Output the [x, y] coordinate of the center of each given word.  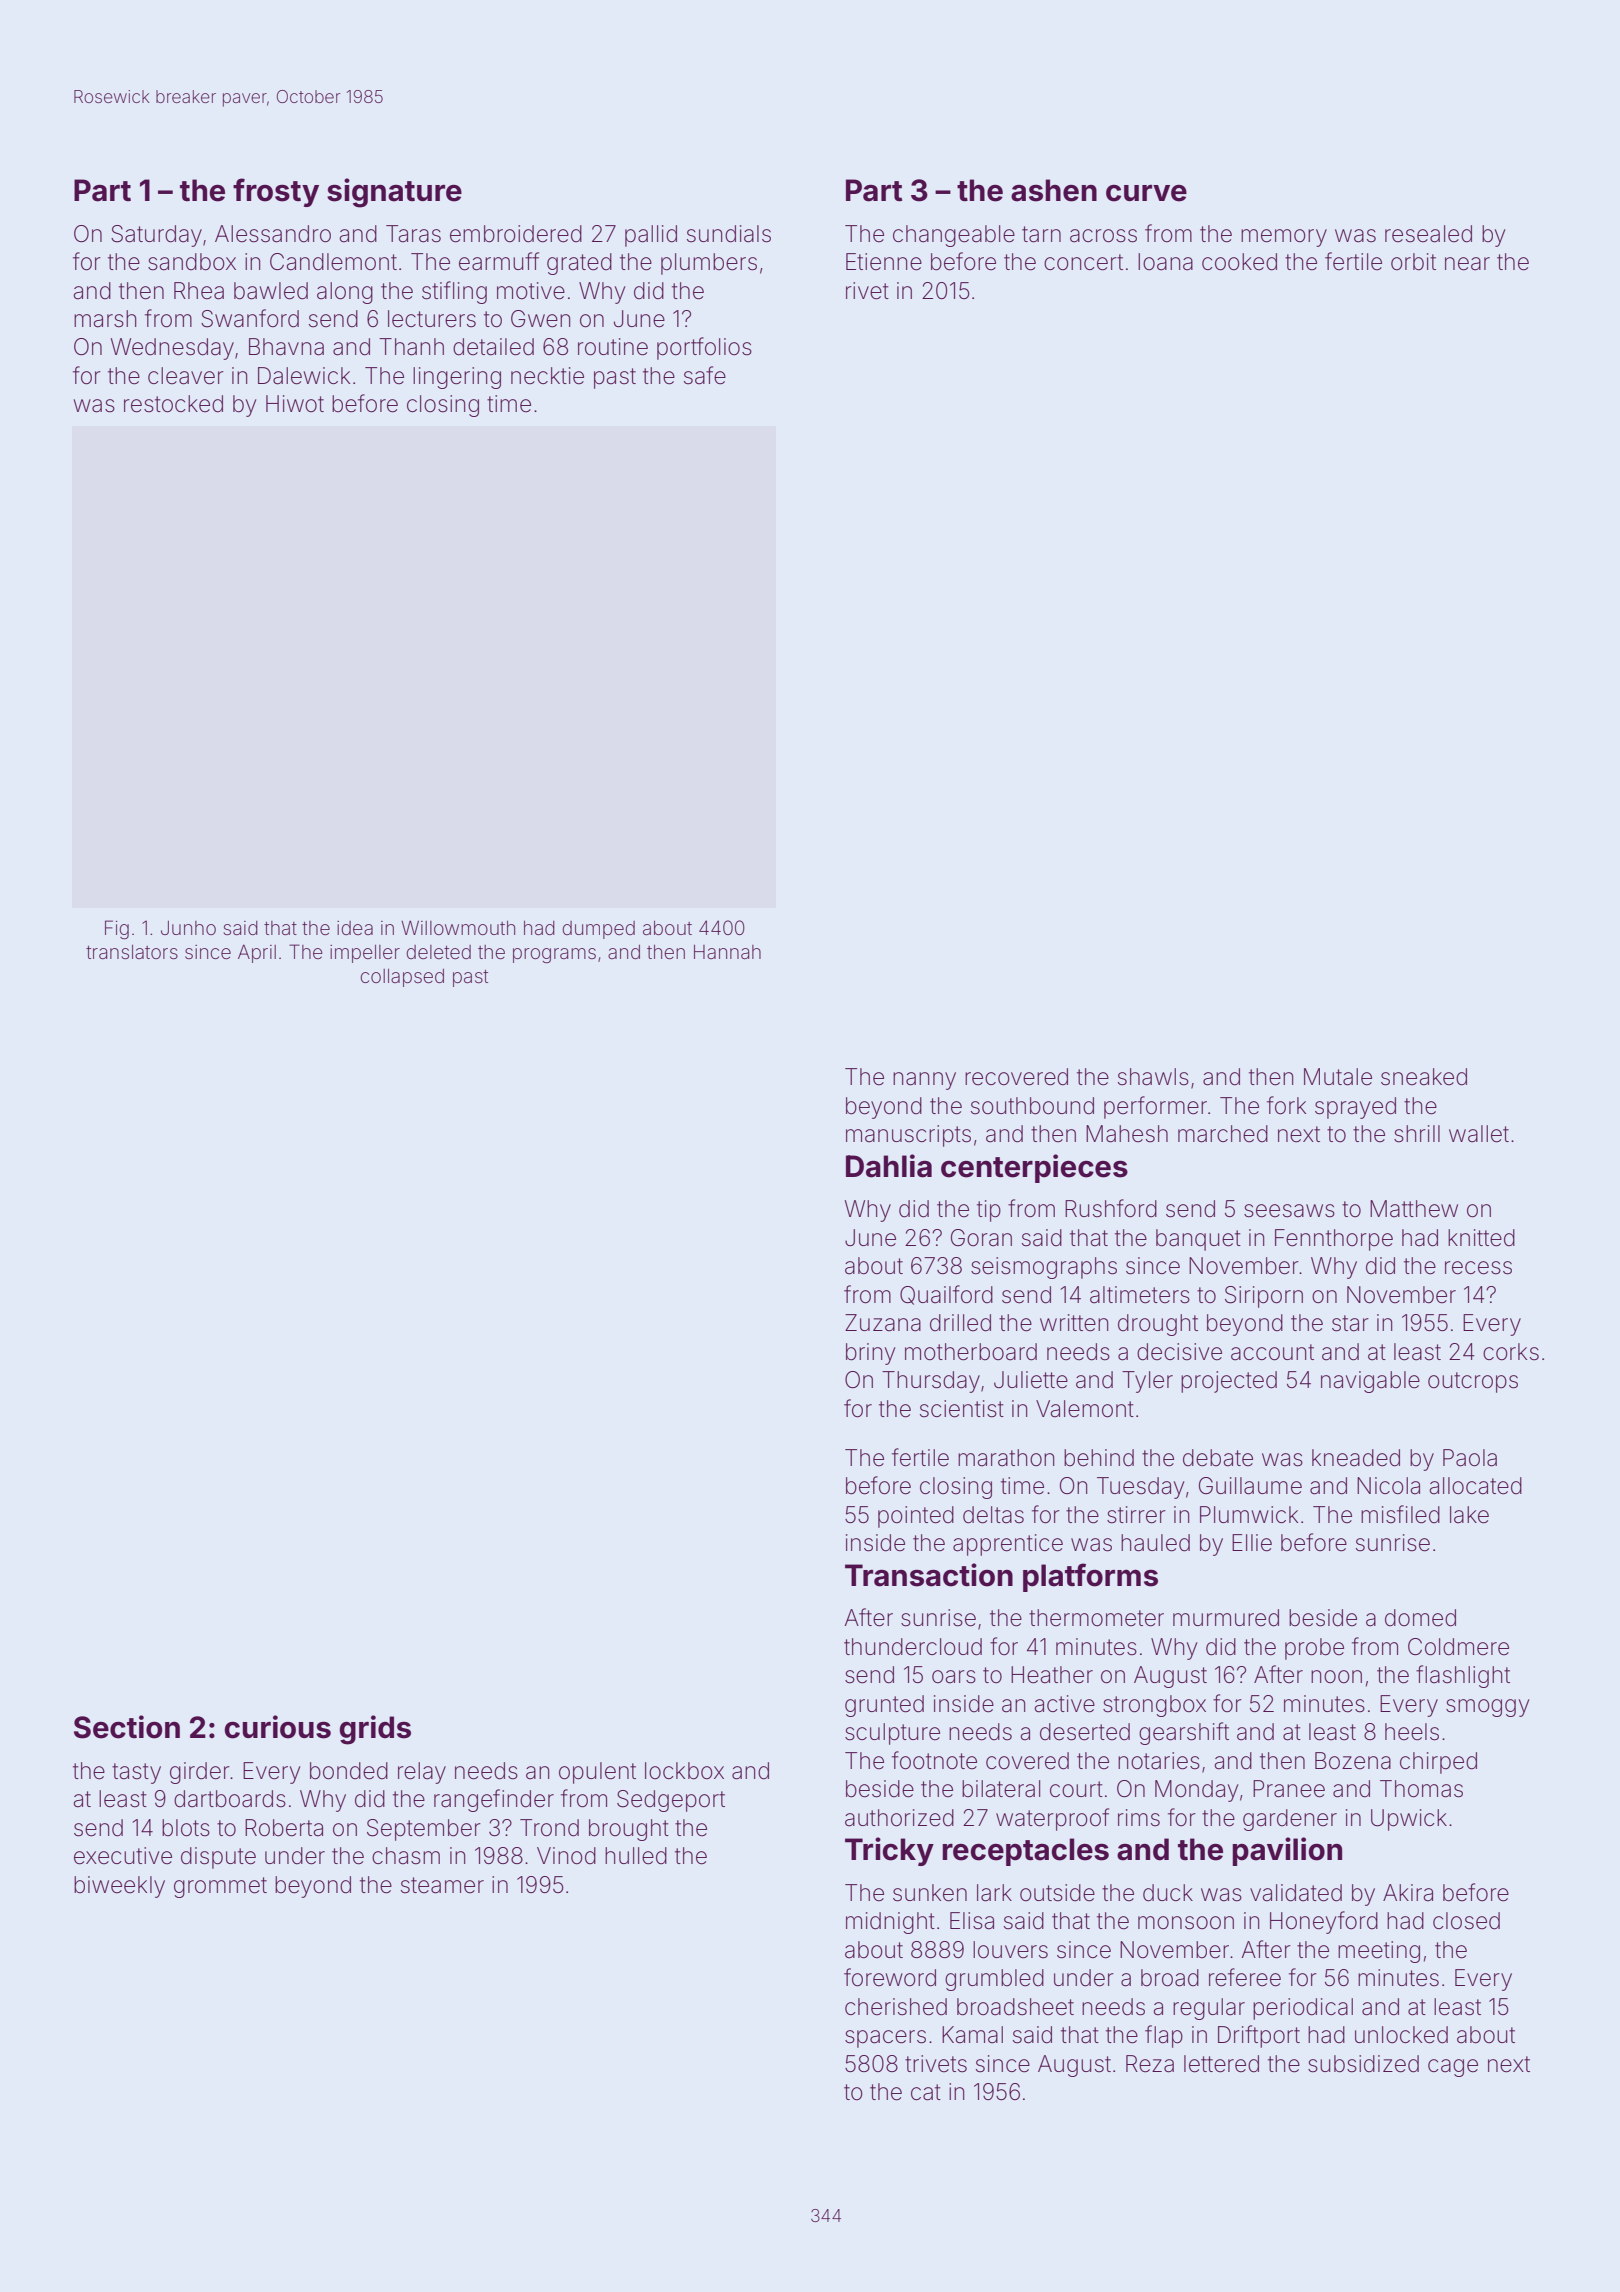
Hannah [727, 952]
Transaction [929, 1575]
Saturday [156, 236]
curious [277, 1727]
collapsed [402, 978]
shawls [1153, 1077]
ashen [1054, 190]
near [1467, 264]
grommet [220, 1887]
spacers [885, 2039]
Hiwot [295, 404]
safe [705, 375]
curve [1146, 193]
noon [1336, 1677]
